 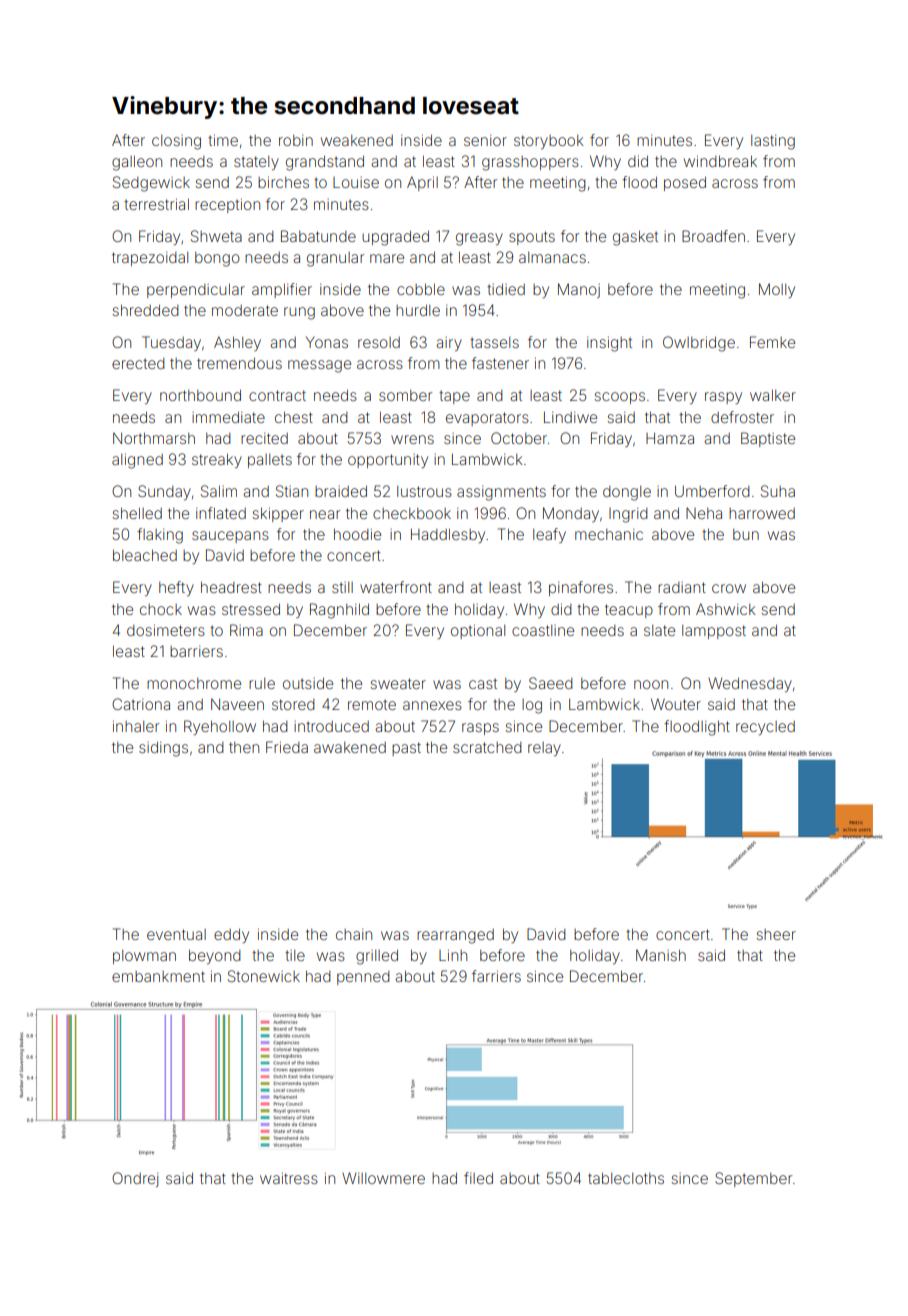 What do you see at coordinates (778, 491) in the screenshot?
I see `Suha` at bounding box center [778, 491].
